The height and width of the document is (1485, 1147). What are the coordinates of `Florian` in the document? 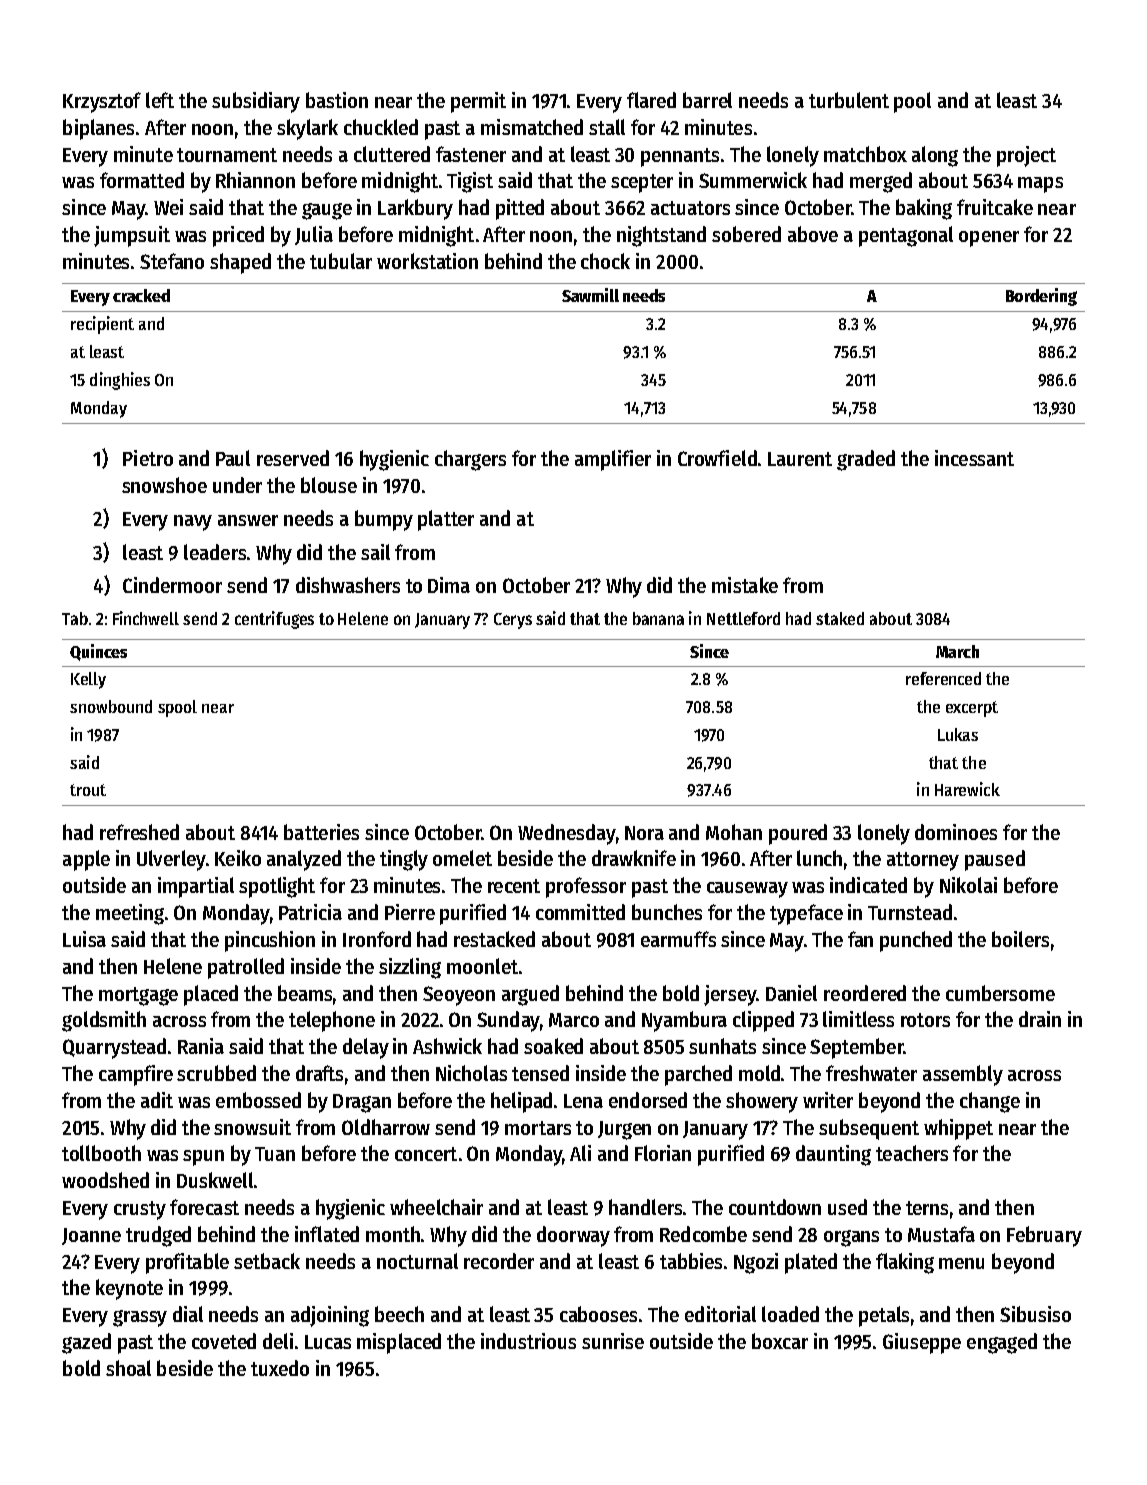 It's located at (663, 1153).
